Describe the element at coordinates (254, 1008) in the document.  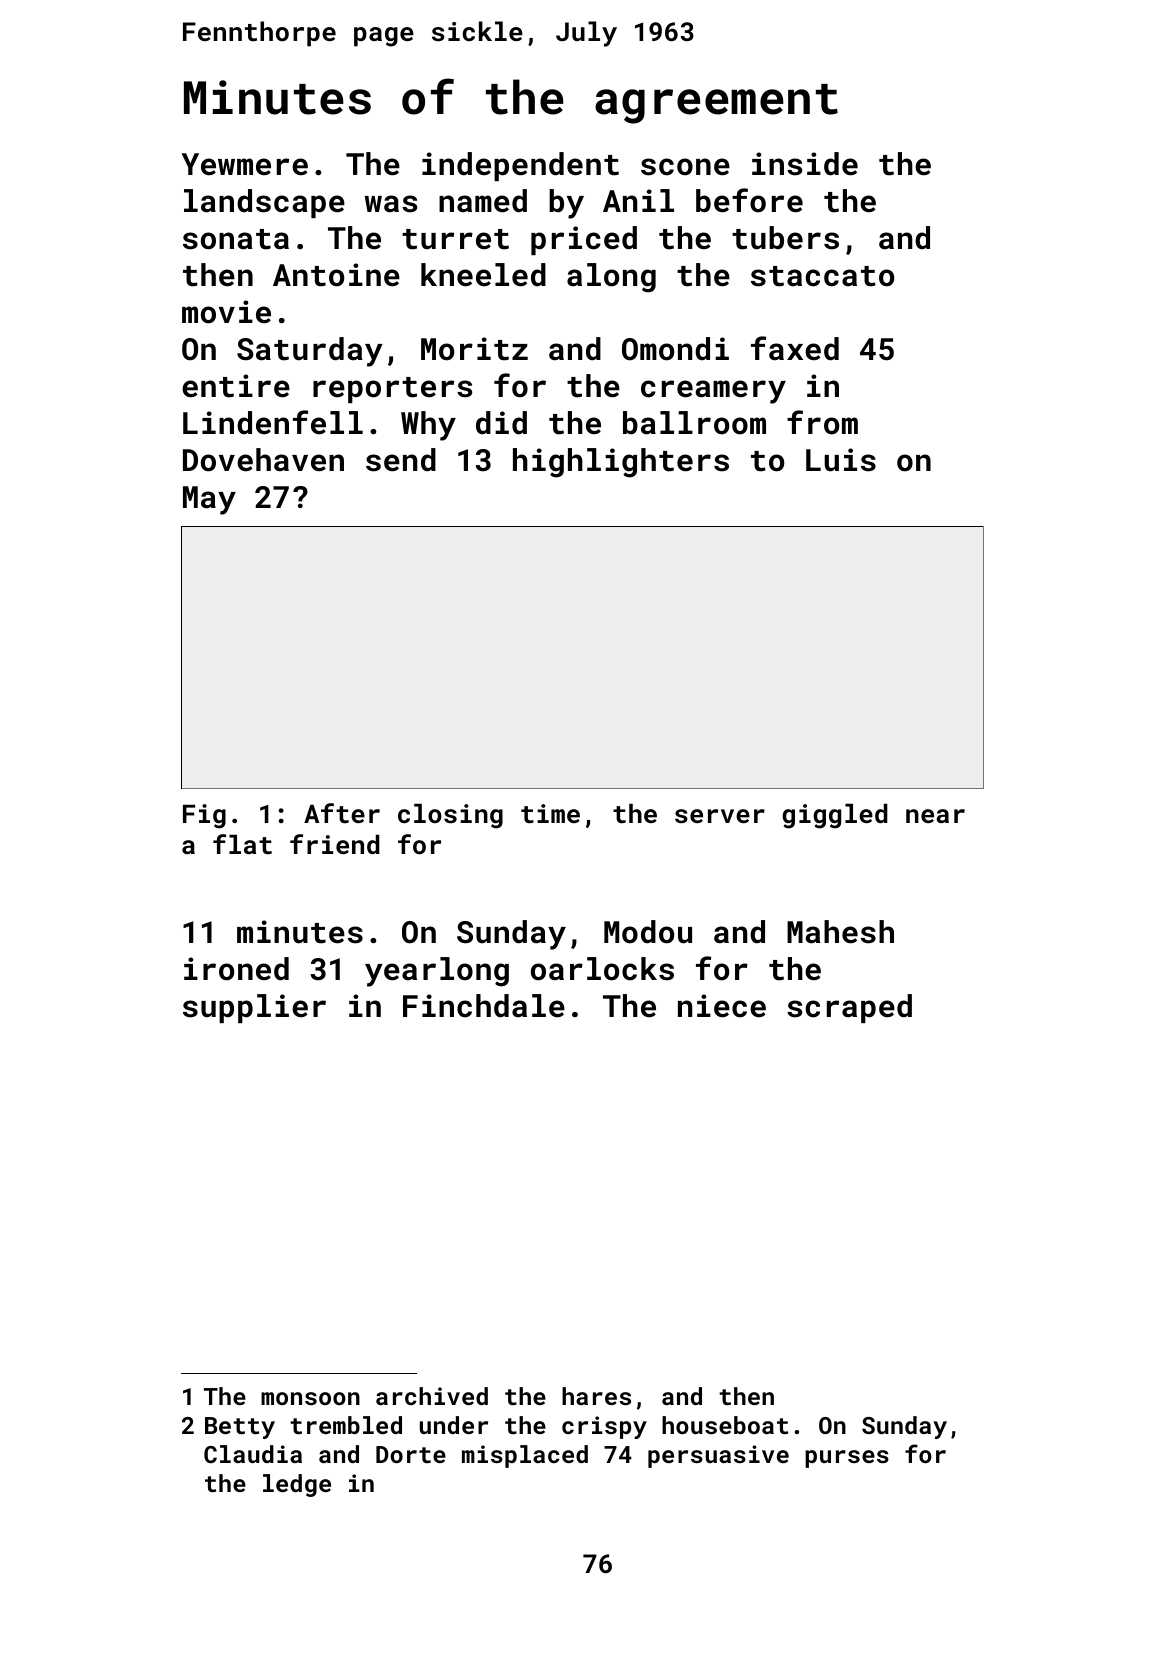
I see `supplier` at that location.
